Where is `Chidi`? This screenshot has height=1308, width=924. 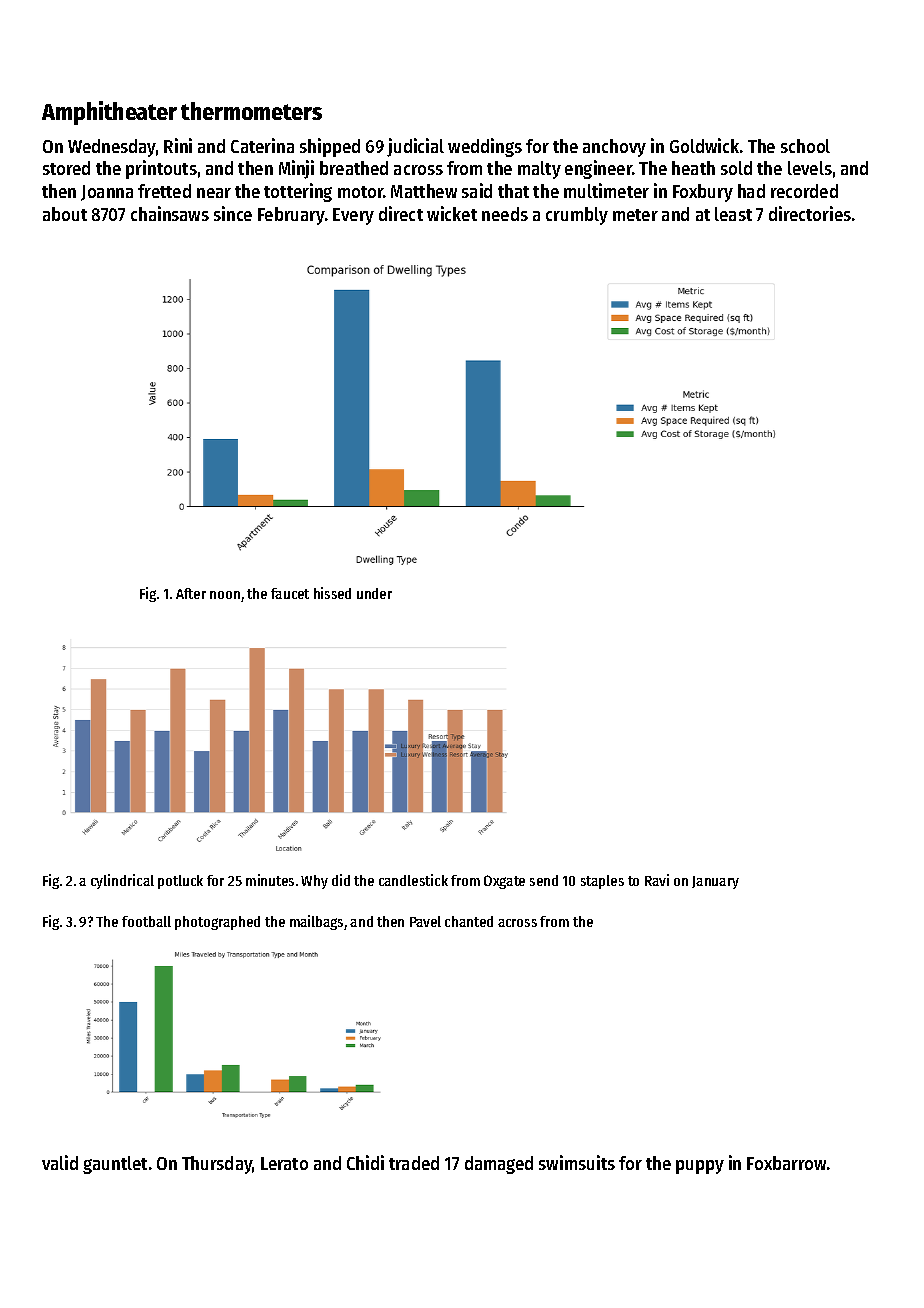 Chidi is located at coordinates (365, 1162).
